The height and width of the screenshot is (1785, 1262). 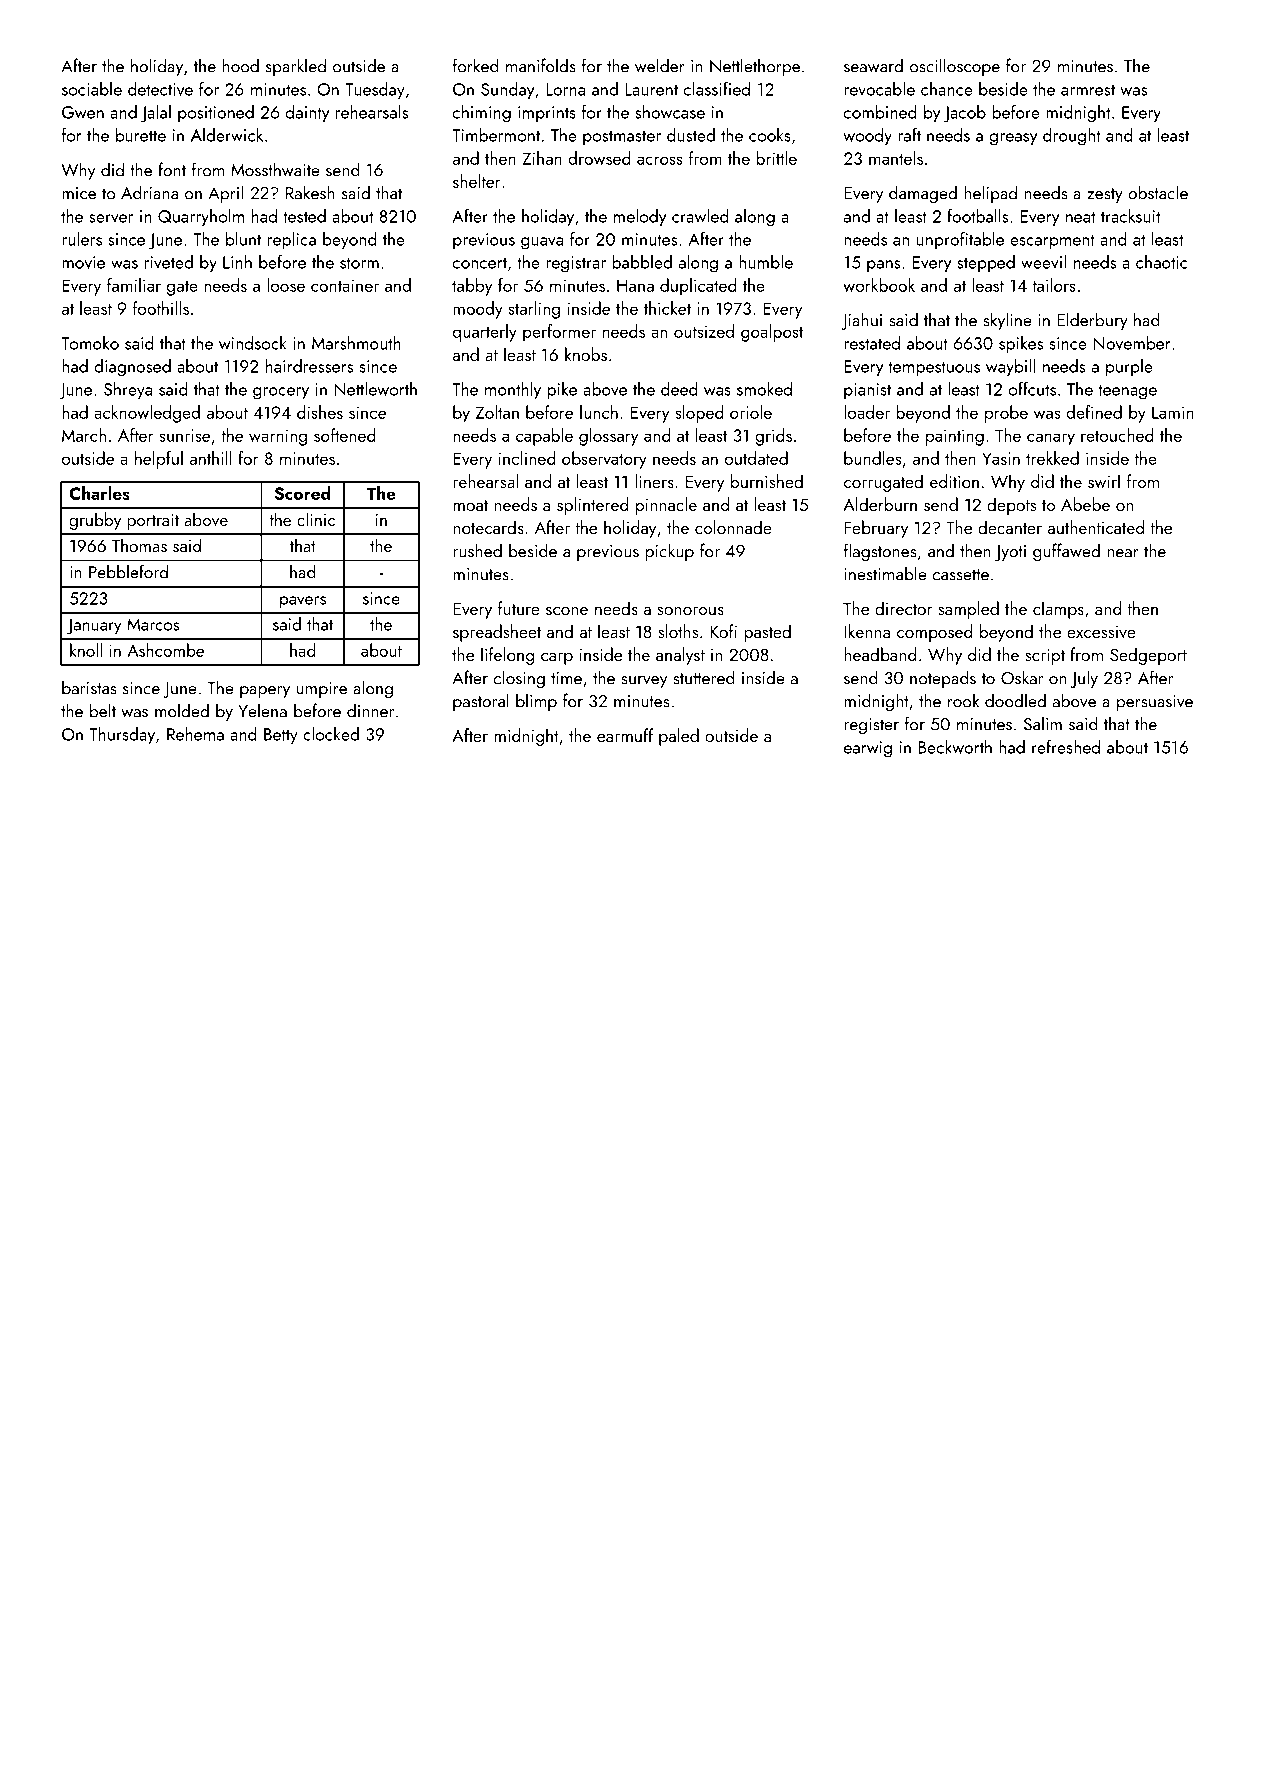 What do you see at coordinates (477, 550) in the screenshot?
I see `rushed` at bounding box center [477, 550].
